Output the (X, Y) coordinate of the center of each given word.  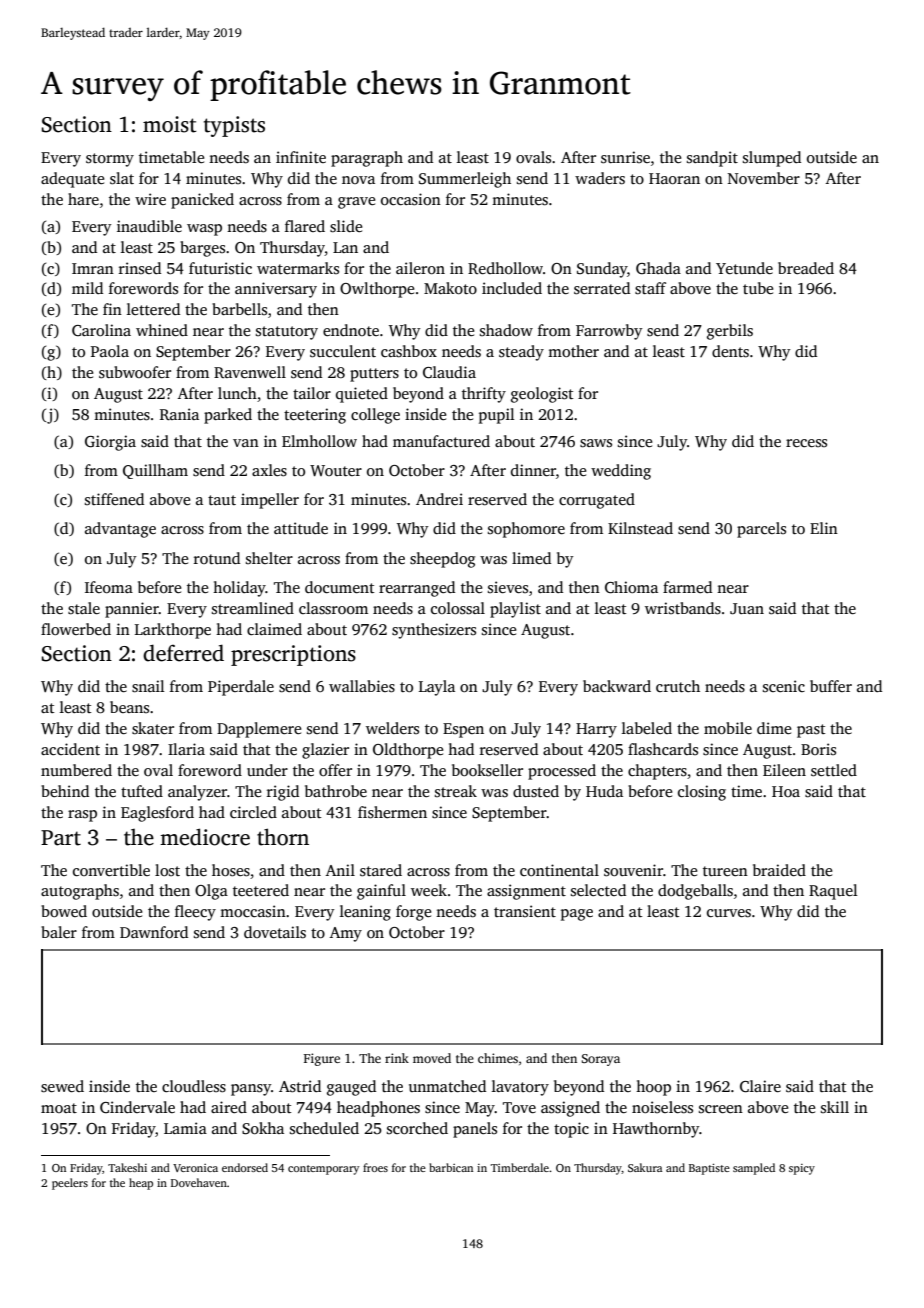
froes (375, 1167)
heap (141, 1184)
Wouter (336, 470)
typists (234, 126)
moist (170, 124)
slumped (772, 159)
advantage (120, 530)
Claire (760, 1086)
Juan (747, 609)
